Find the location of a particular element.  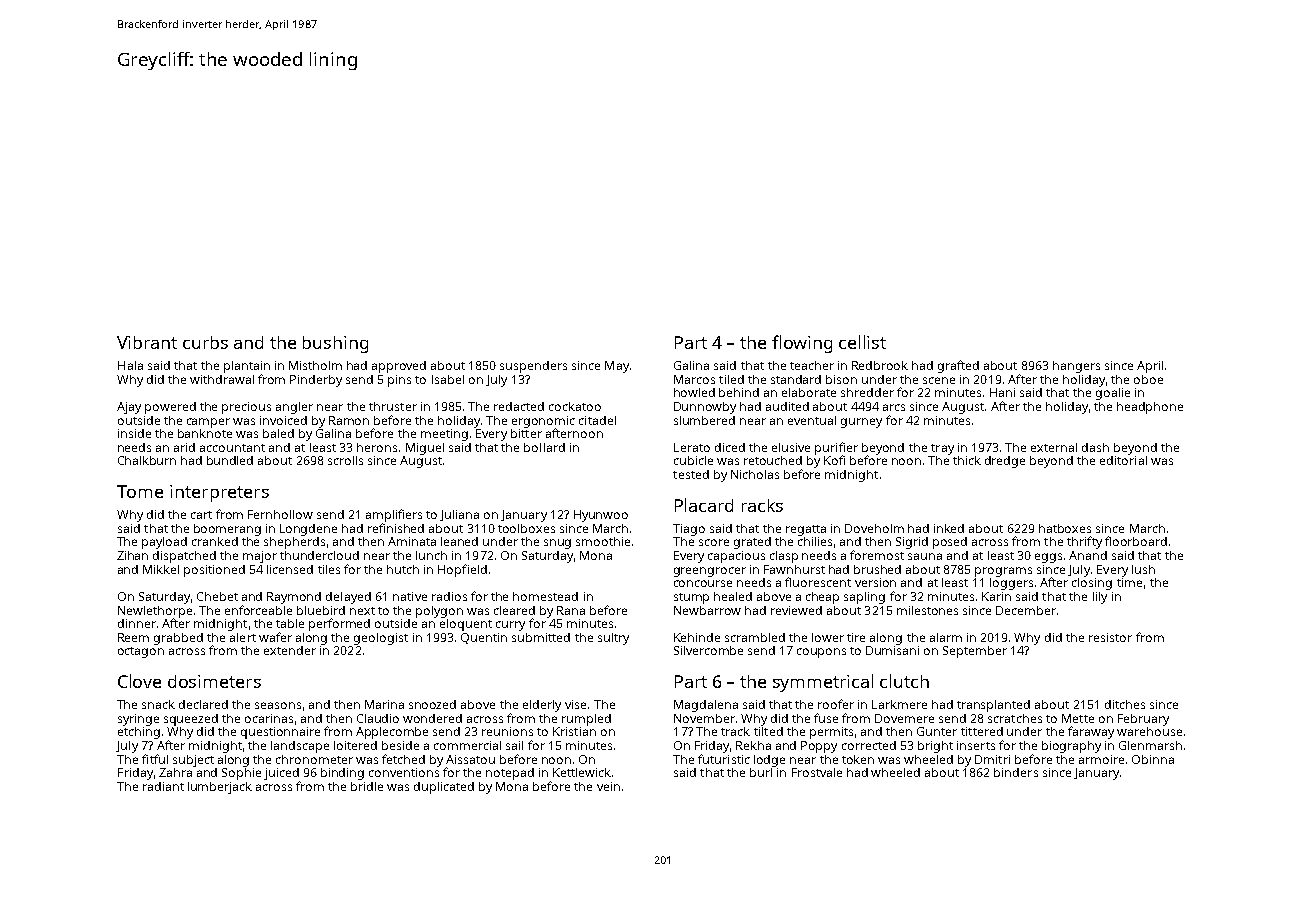

ditches is located at coordinates (1125, 704).
